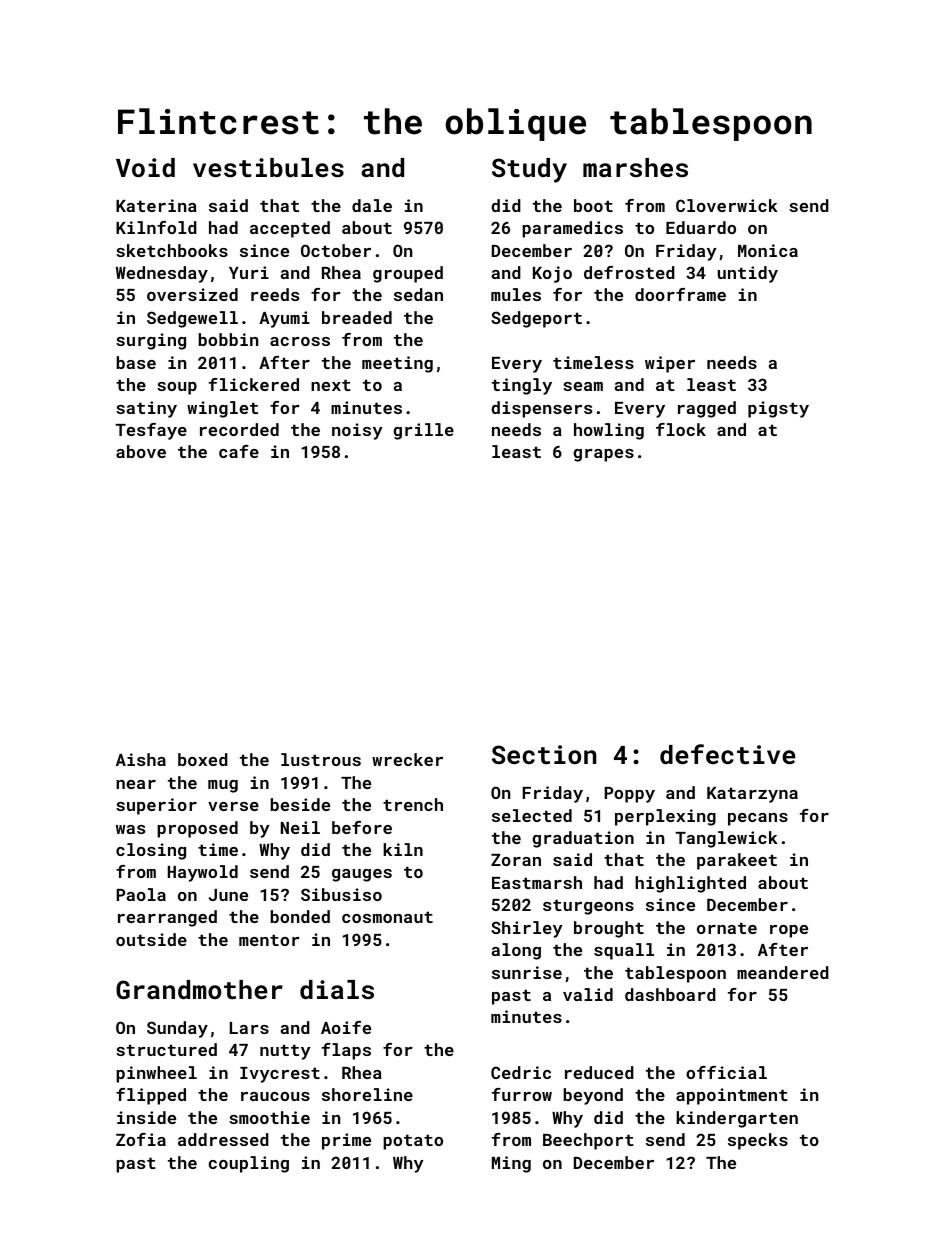  What do you see at coordinates (516, 860) in the screenshot?
I see `Zoran` at bounding box center [516, 860].
